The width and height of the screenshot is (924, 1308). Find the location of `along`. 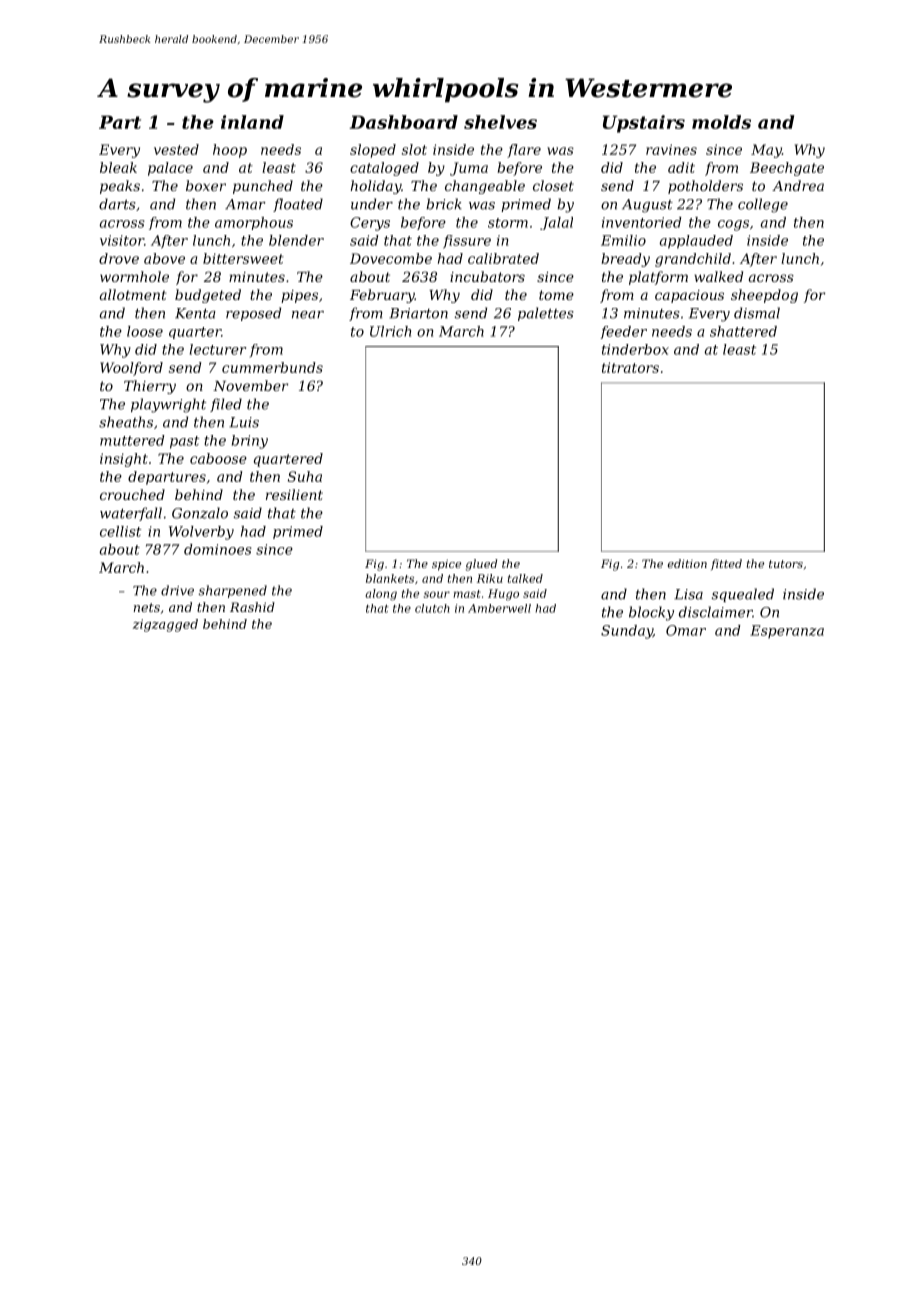

along is located at coordinates (381, 595).
